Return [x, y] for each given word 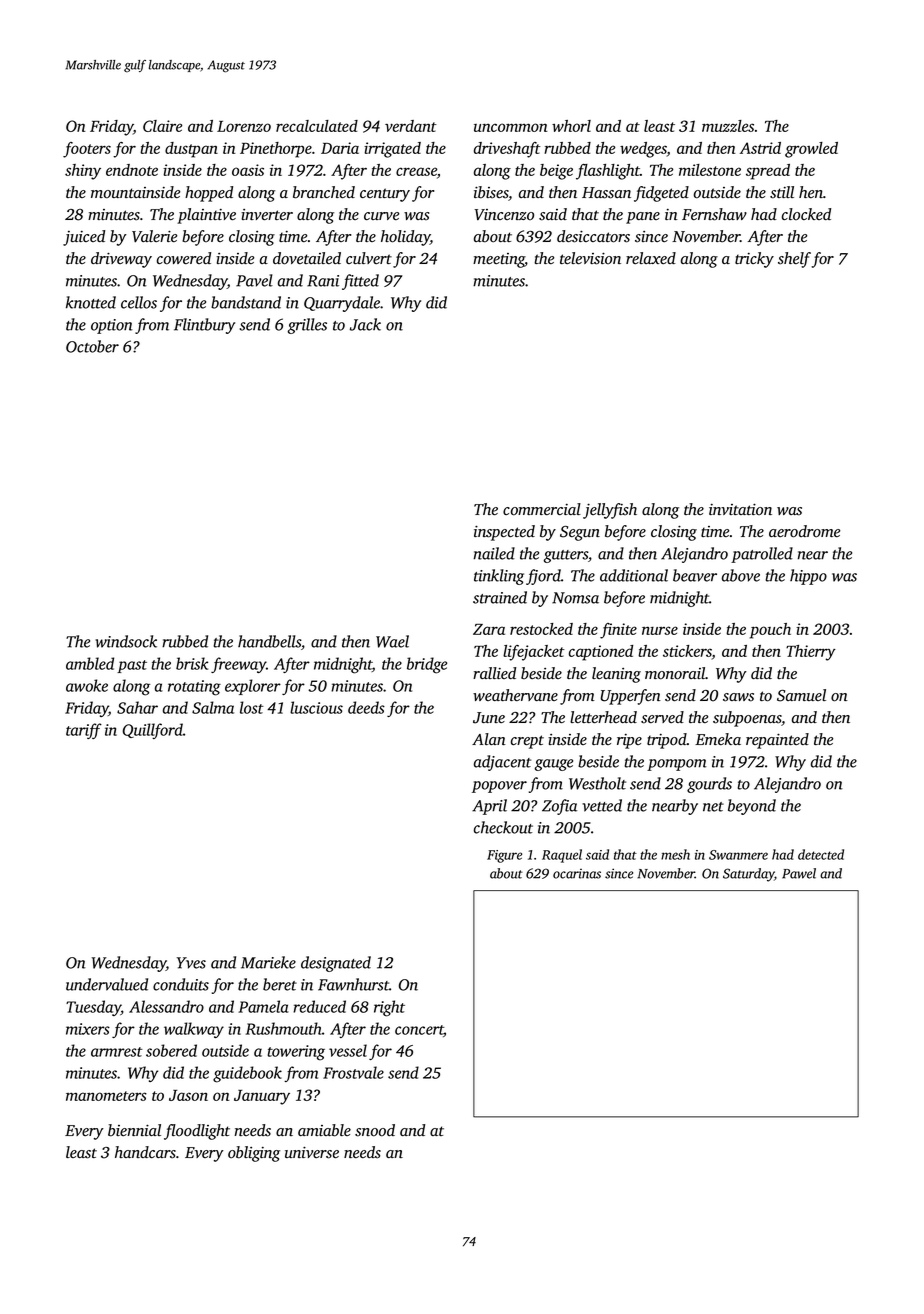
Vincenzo [504, 214]
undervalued [107, 984]
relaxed [651, 258]
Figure [504, 856]
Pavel [254, 280]
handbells [269, 641]
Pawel [799, 873]
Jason [188, 1095]
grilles [307, 326]
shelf [794, 260]
